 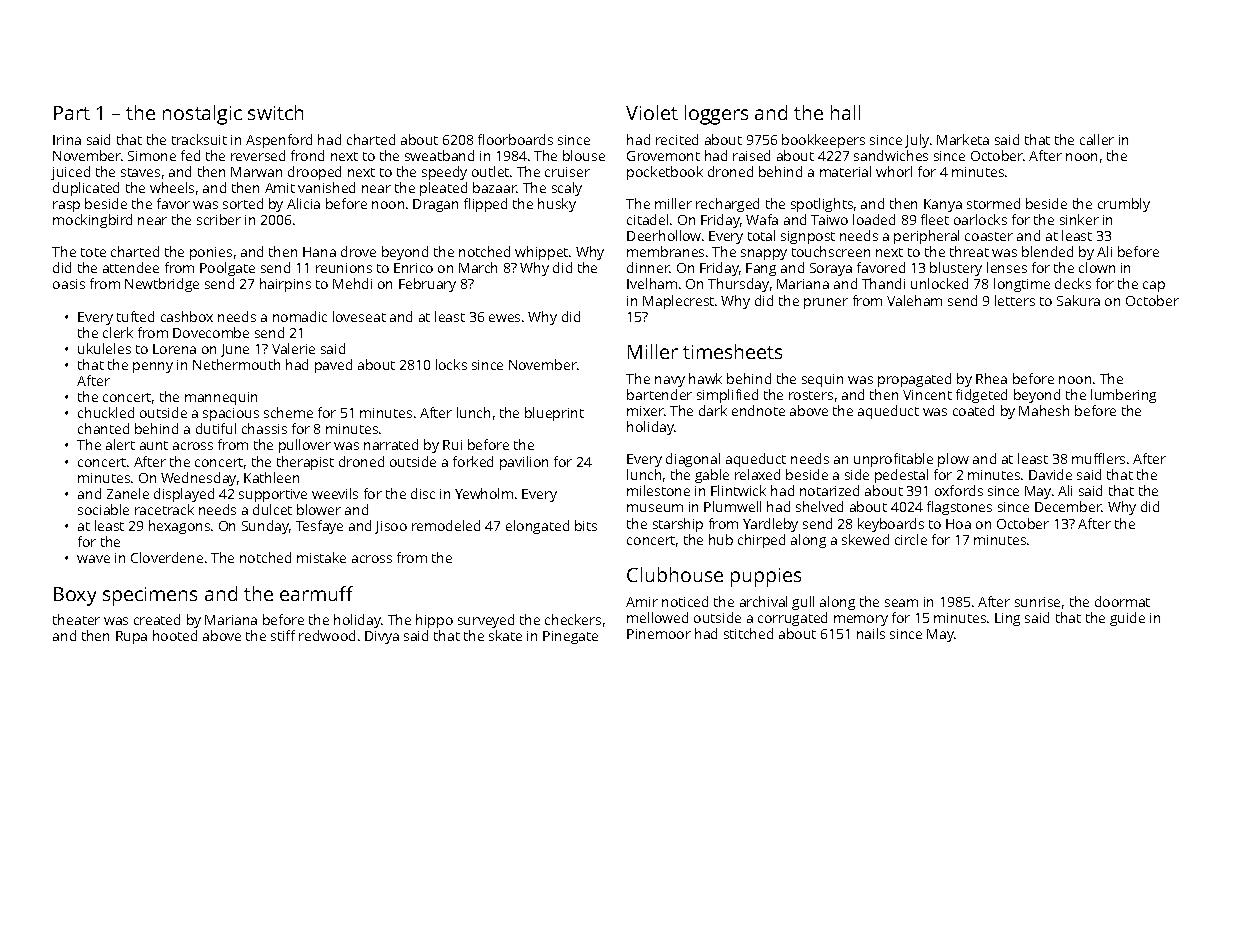 What do you see at coordinates (1098, 458) in the screenshot?
I see `mufflers` at bounding box center [1098, 458].
